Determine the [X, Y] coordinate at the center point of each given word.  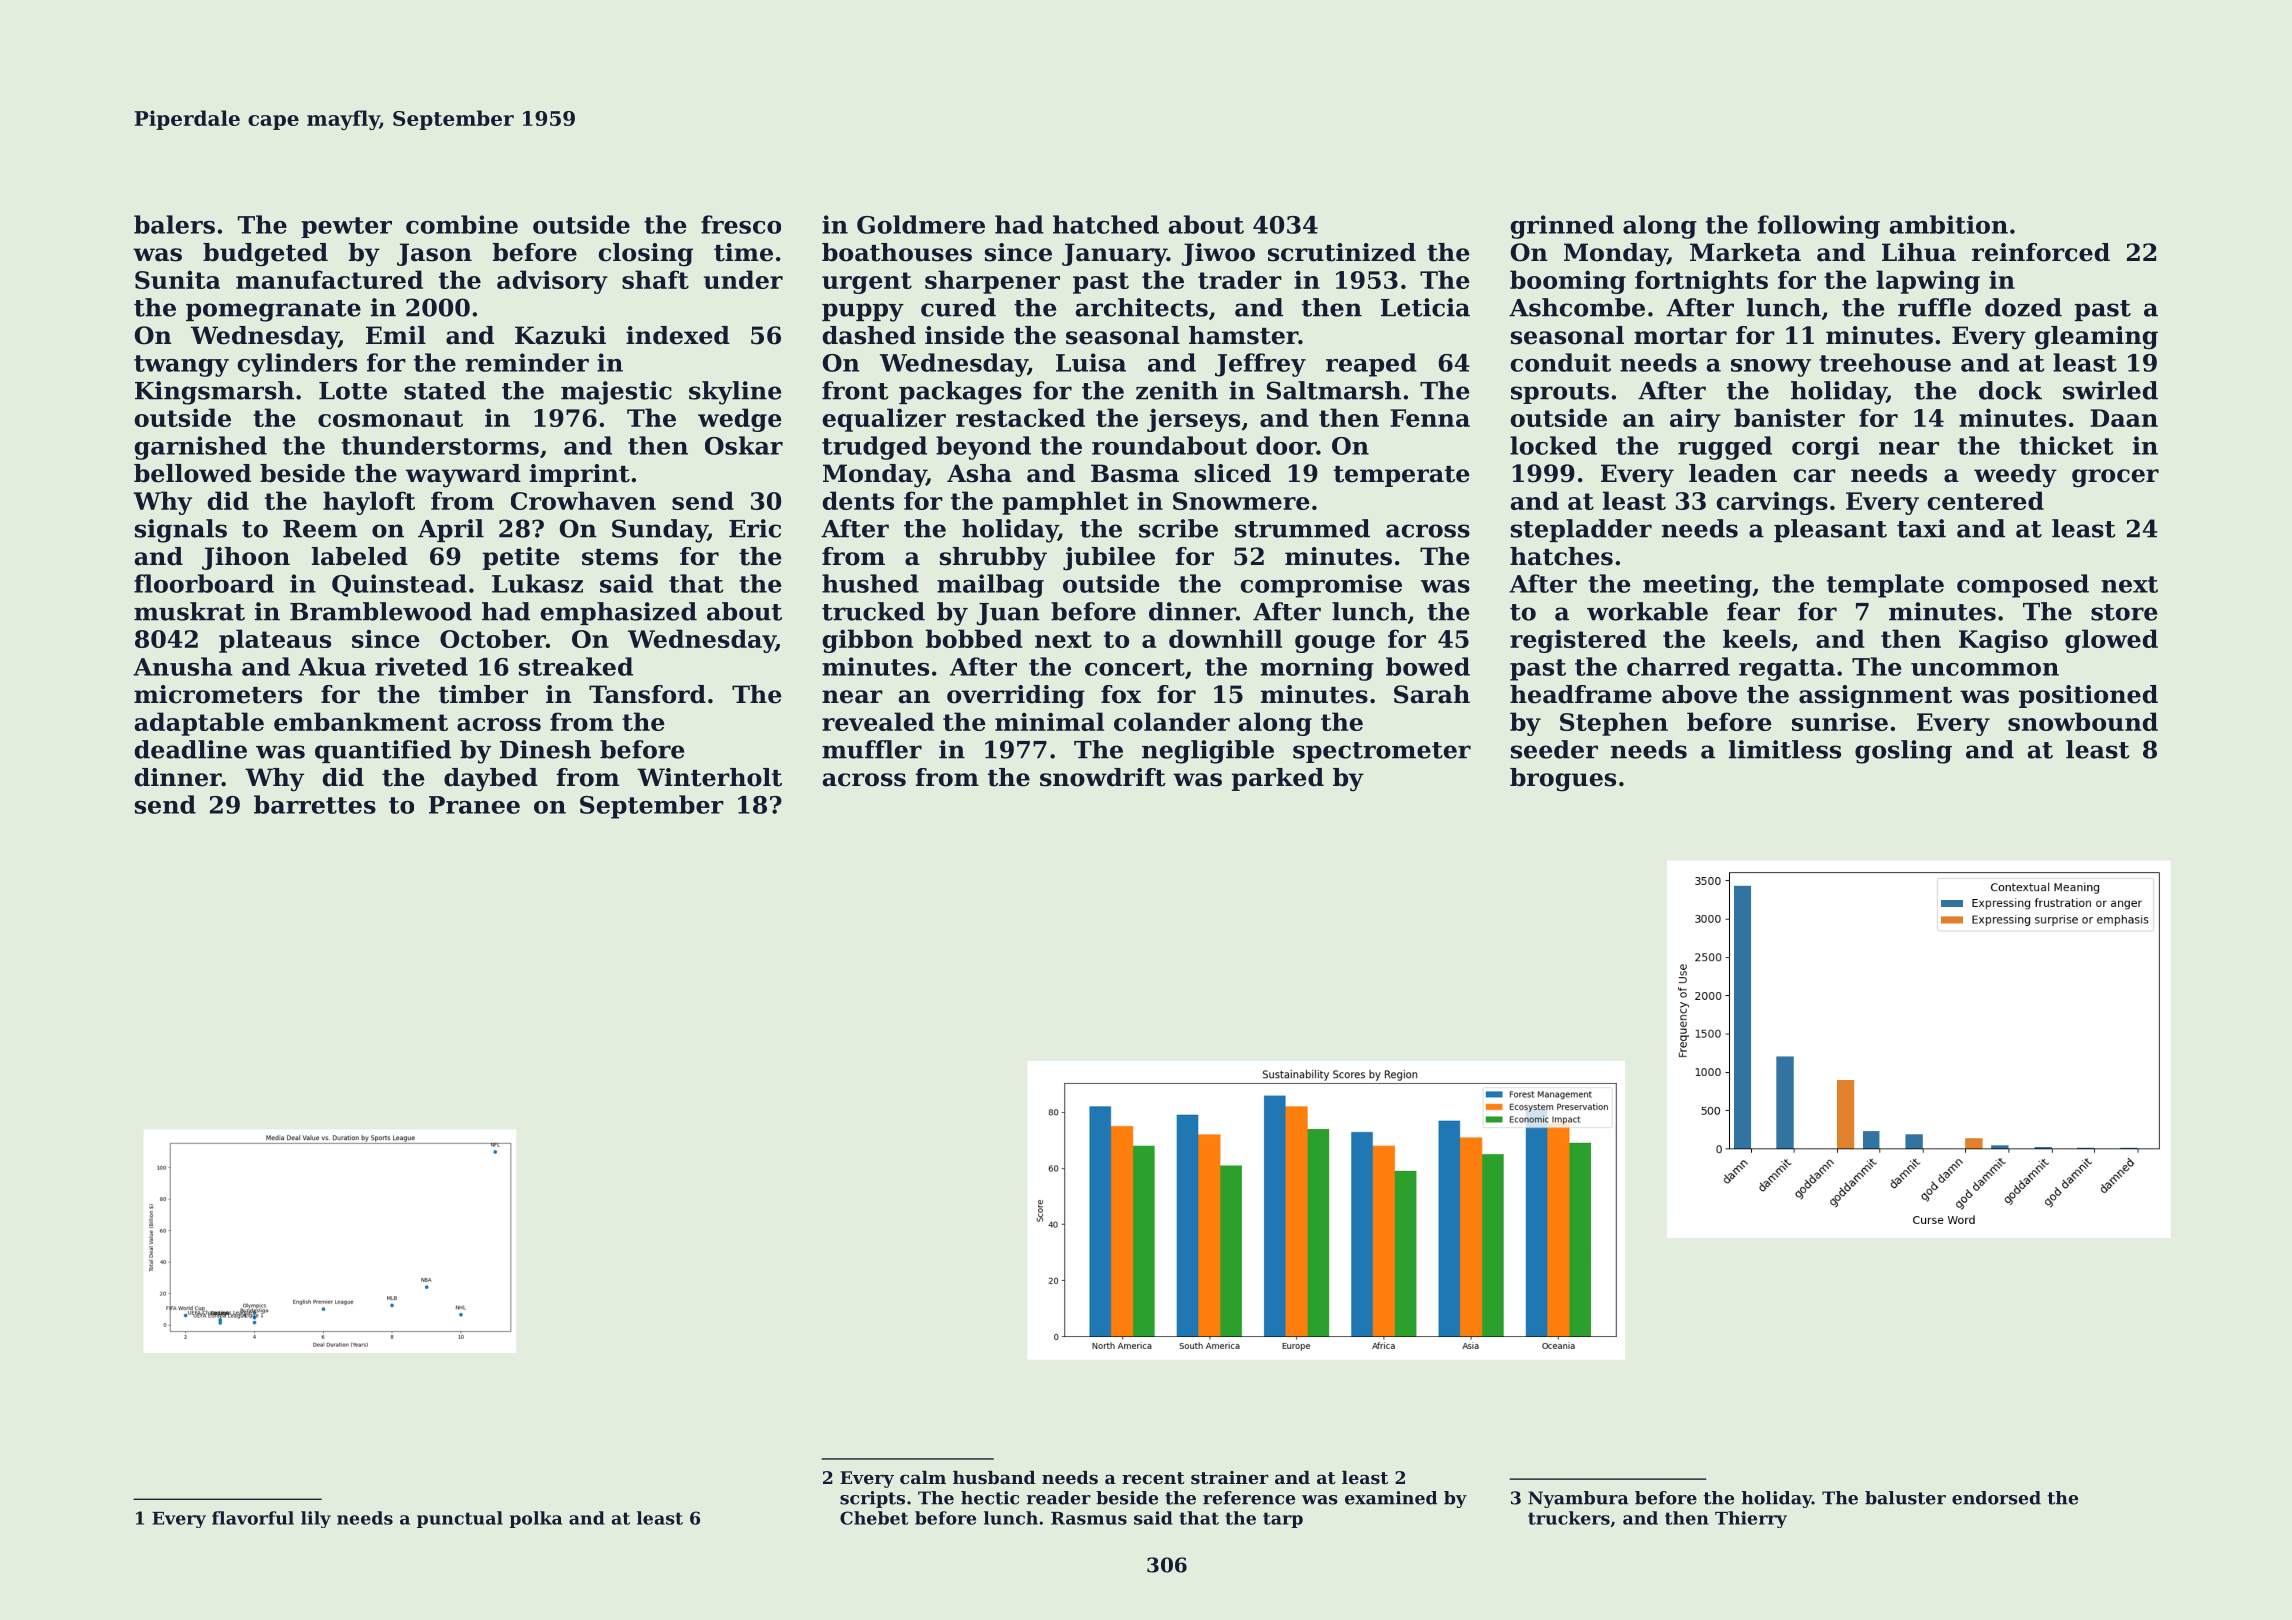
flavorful [253, 1518]
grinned [1562, 227]
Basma [1135, 473]
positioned [2088, 696]
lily [316, 1519]
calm [923, 1477]
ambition [1949, 224]
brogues [1563, 780]
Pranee [474, 805]
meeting [1697, 586]
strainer [1230, 1477]
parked [1278, 779]
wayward [463, 476]
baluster [1905, 1498]
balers [174, 224]
